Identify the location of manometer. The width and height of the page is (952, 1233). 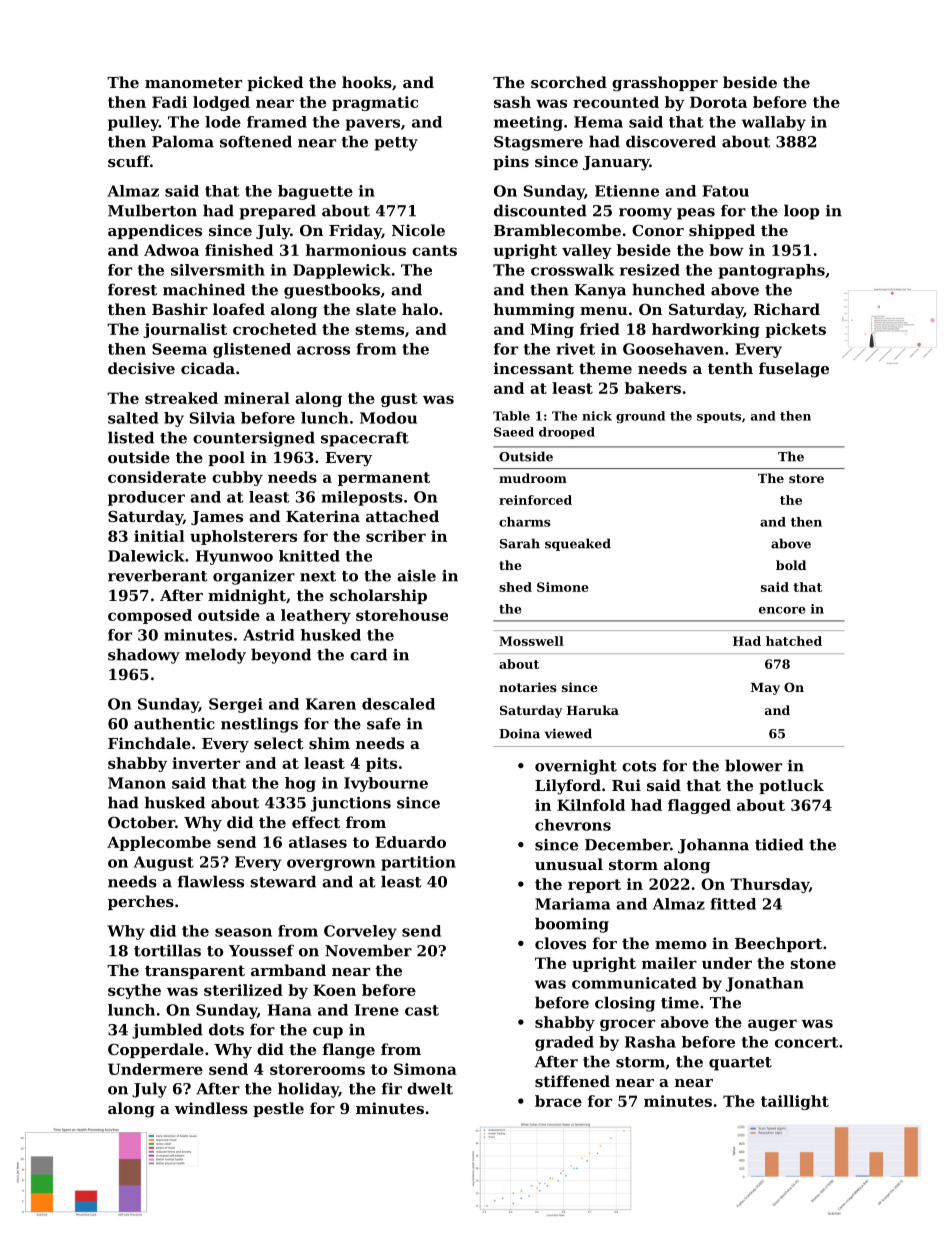
(193, 82).
